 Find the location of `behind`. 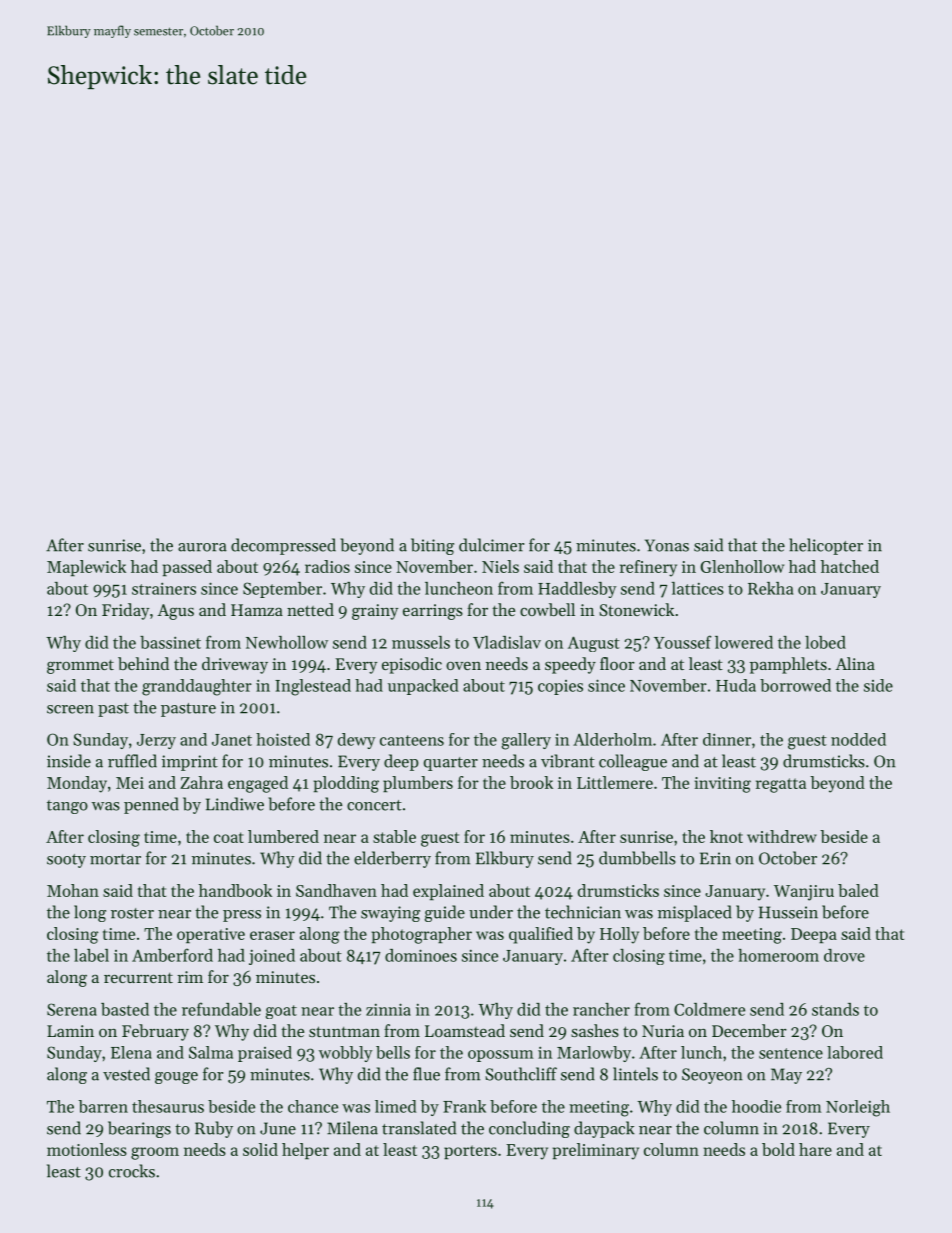

behind is located at coordinates (143, 663).
